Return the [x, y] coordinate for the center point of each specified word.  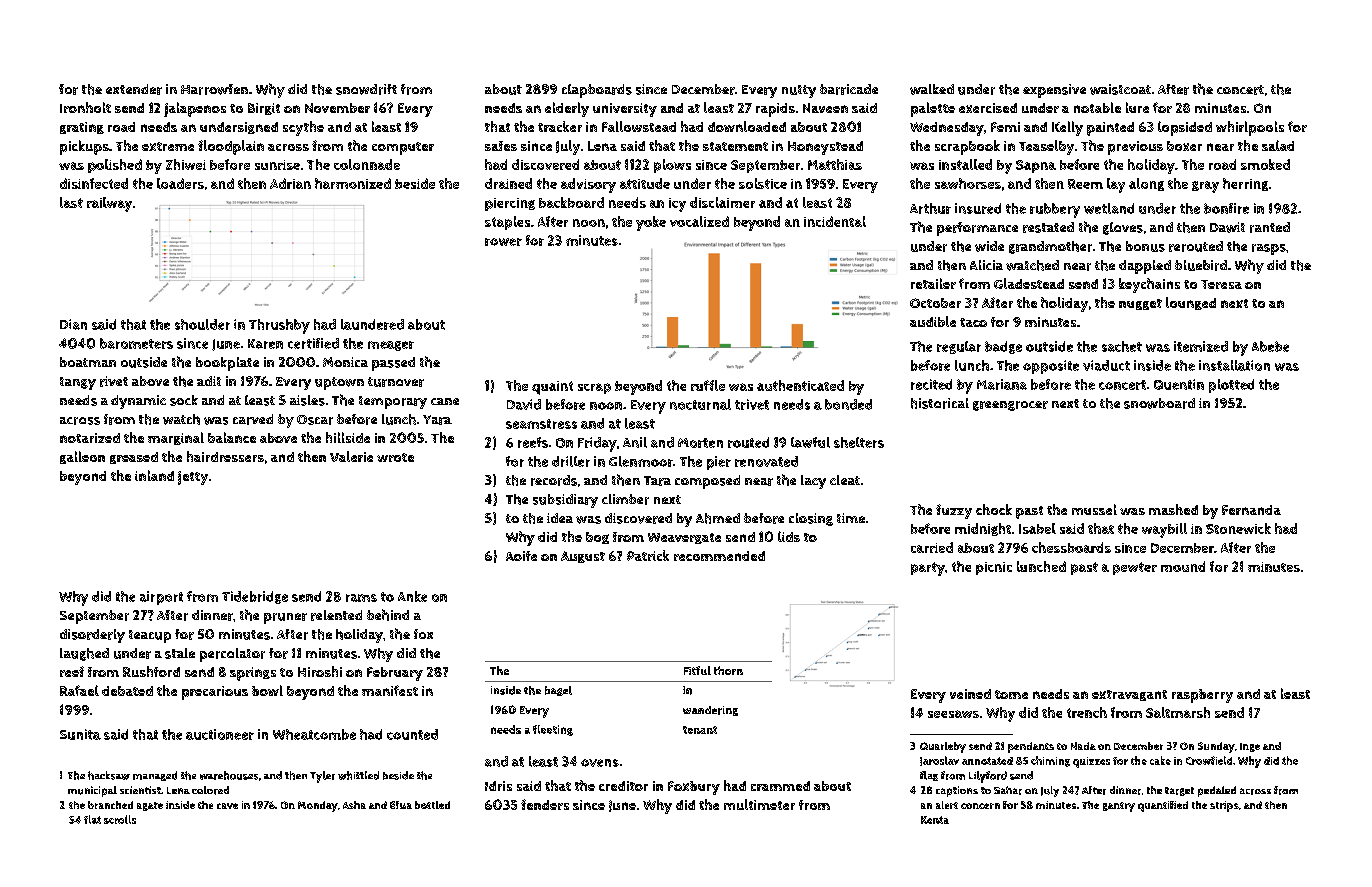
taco [973, 322]
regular [959, 347]
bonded [848, 404]
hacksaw [109, 775]
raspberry [1202, 696]
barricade [849, 89]
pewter [1135, 568]
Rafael [79, 690]
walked [932, 89]
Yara [437, 420]
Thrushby [279, 326]
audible [933, 321]
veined [970, 694]
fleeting [553, 730]
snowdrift [366, 89]
